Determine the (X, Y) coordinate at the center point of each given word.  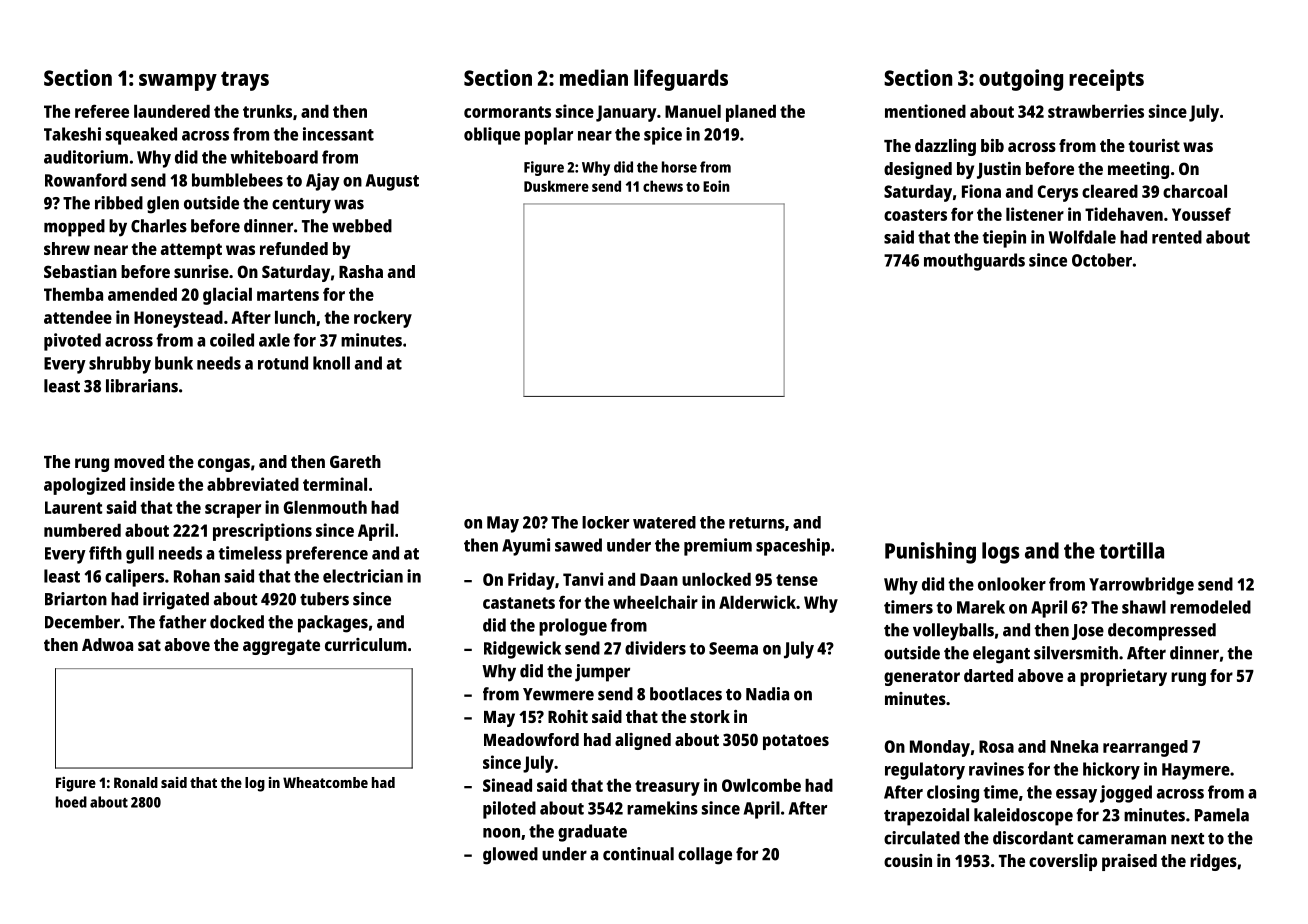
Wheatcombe (325, 782)
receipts (1106, 80)
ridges (1213, 862)
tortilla (1132, 550)
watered (664, 522)
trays (245, 81)
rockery (383, 319)
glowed (510, 856)
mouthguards (974, 262)
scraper (233, 511)
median (594, 77)
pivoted (72, 342)
